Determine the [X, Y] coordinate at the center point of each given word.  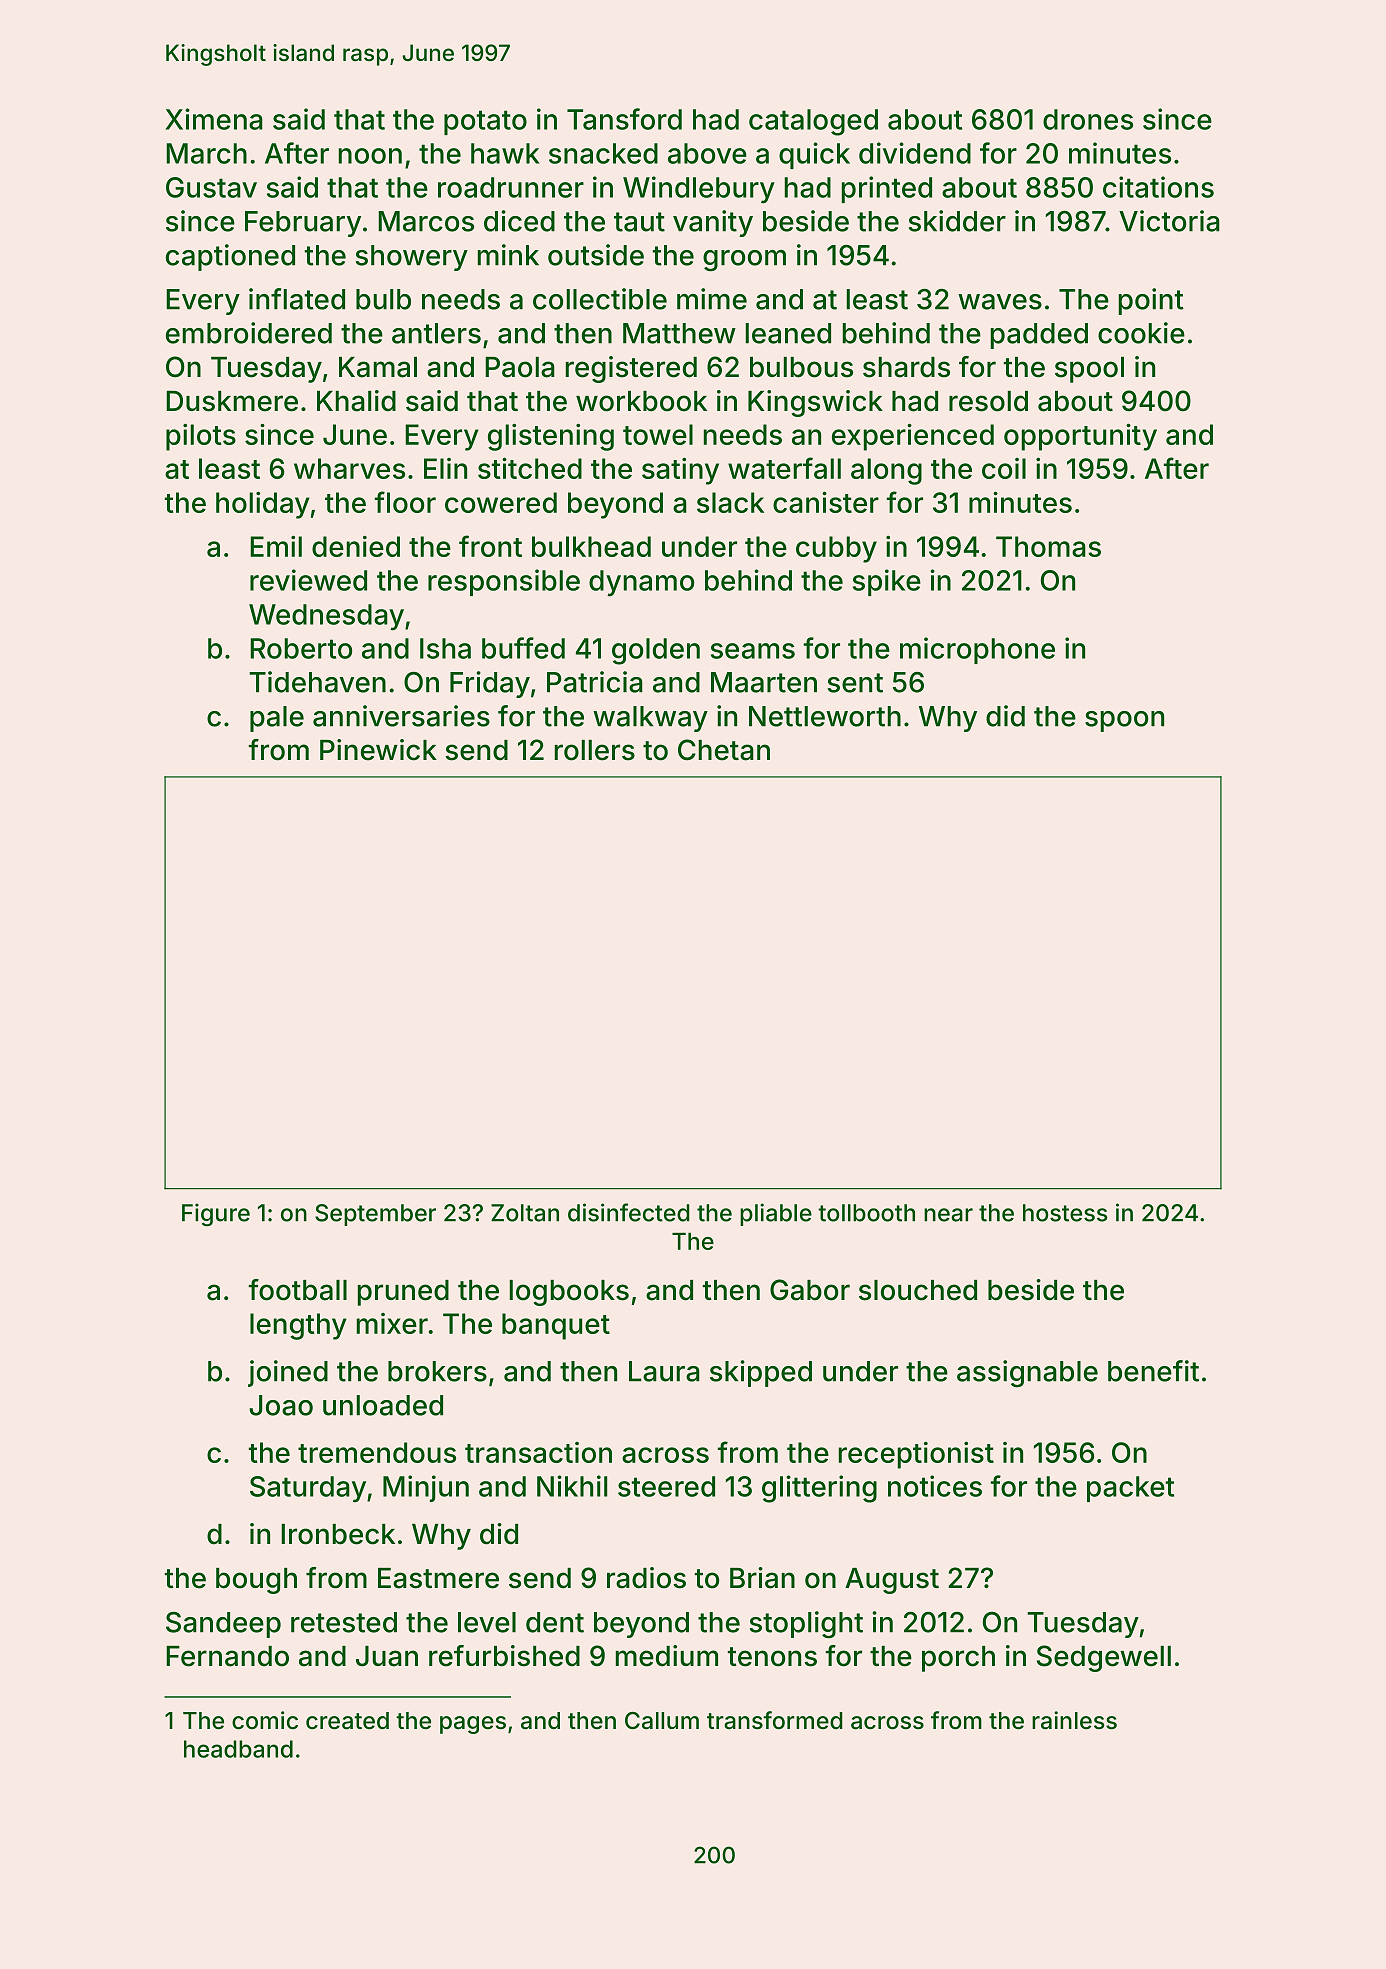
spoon [1124, 721]
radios [646, 1578]
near [948, 1215]
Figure [216, 1215]
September [375, 1215]
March [206, 153]
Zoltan [525, 1213]
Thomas [1048, 546]
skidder [957, 221]
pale [277, 719]
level [487, 1622]
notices [935, 1486]
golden [656, 651]
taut [639, 222]
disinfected [629, 1212]
